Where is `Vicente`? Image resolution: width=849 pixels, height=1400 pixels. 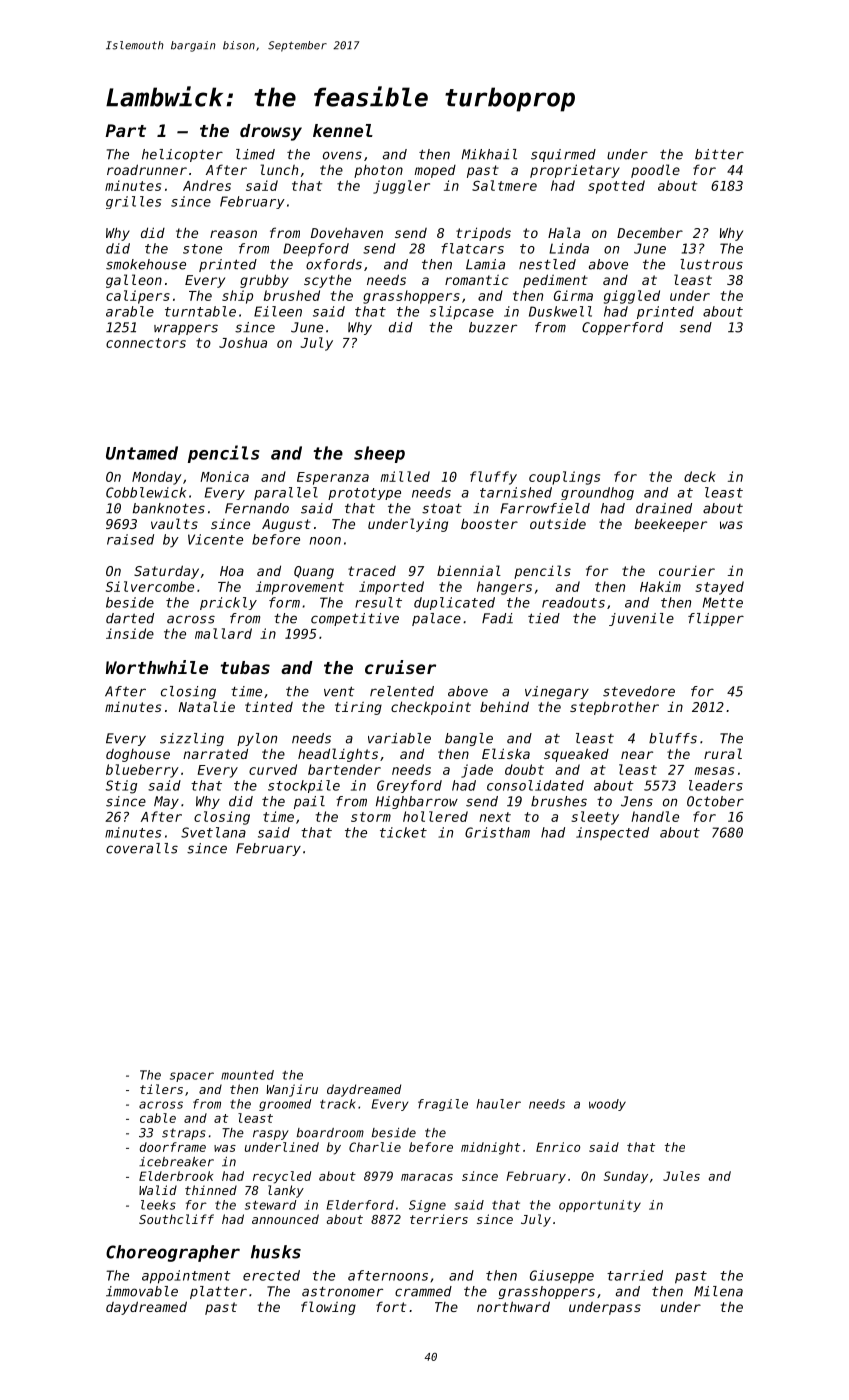
Vicente is located at coordinates (215, 539).
